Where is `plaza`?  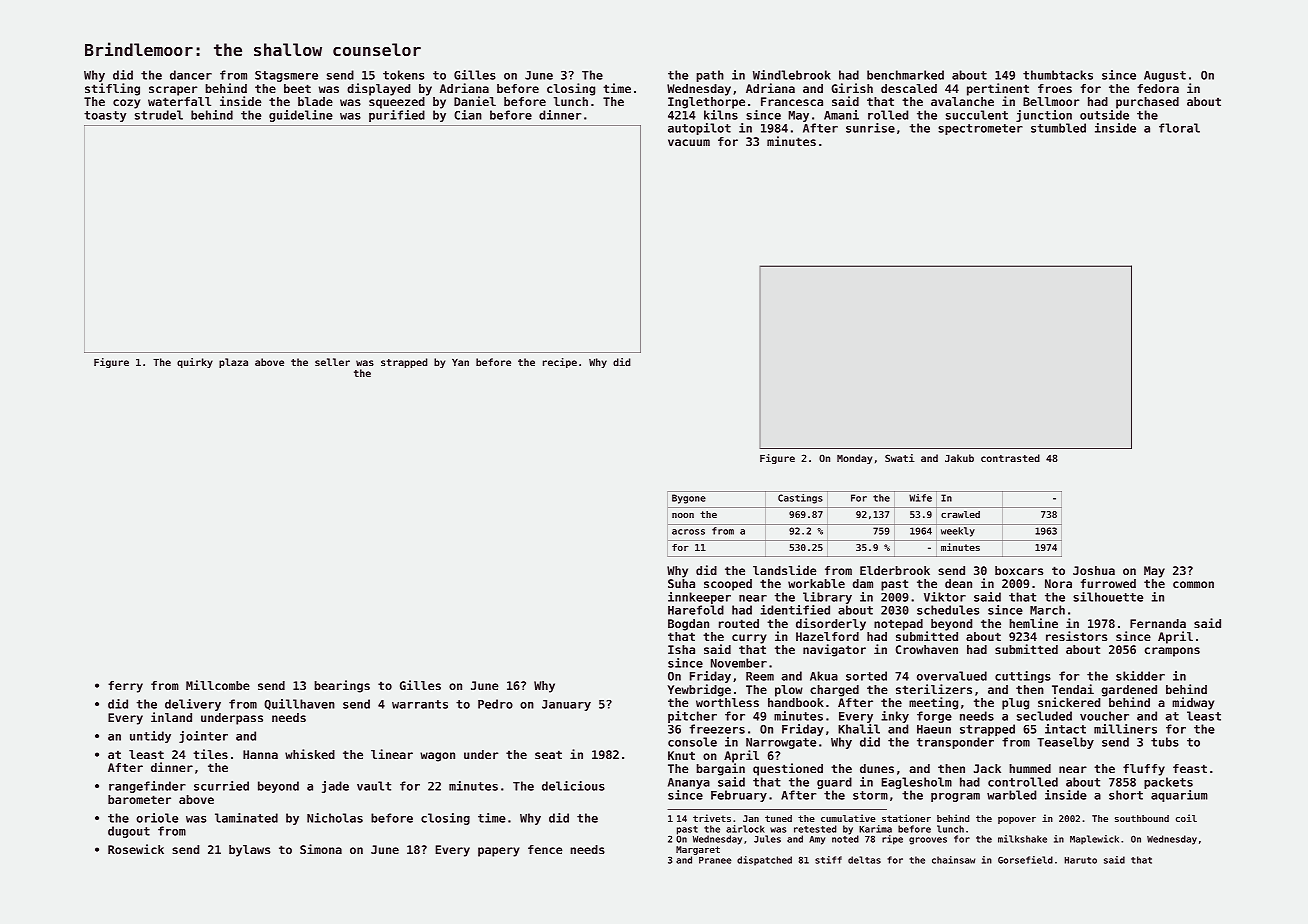
plaza is located at coordinates (233, 363).
